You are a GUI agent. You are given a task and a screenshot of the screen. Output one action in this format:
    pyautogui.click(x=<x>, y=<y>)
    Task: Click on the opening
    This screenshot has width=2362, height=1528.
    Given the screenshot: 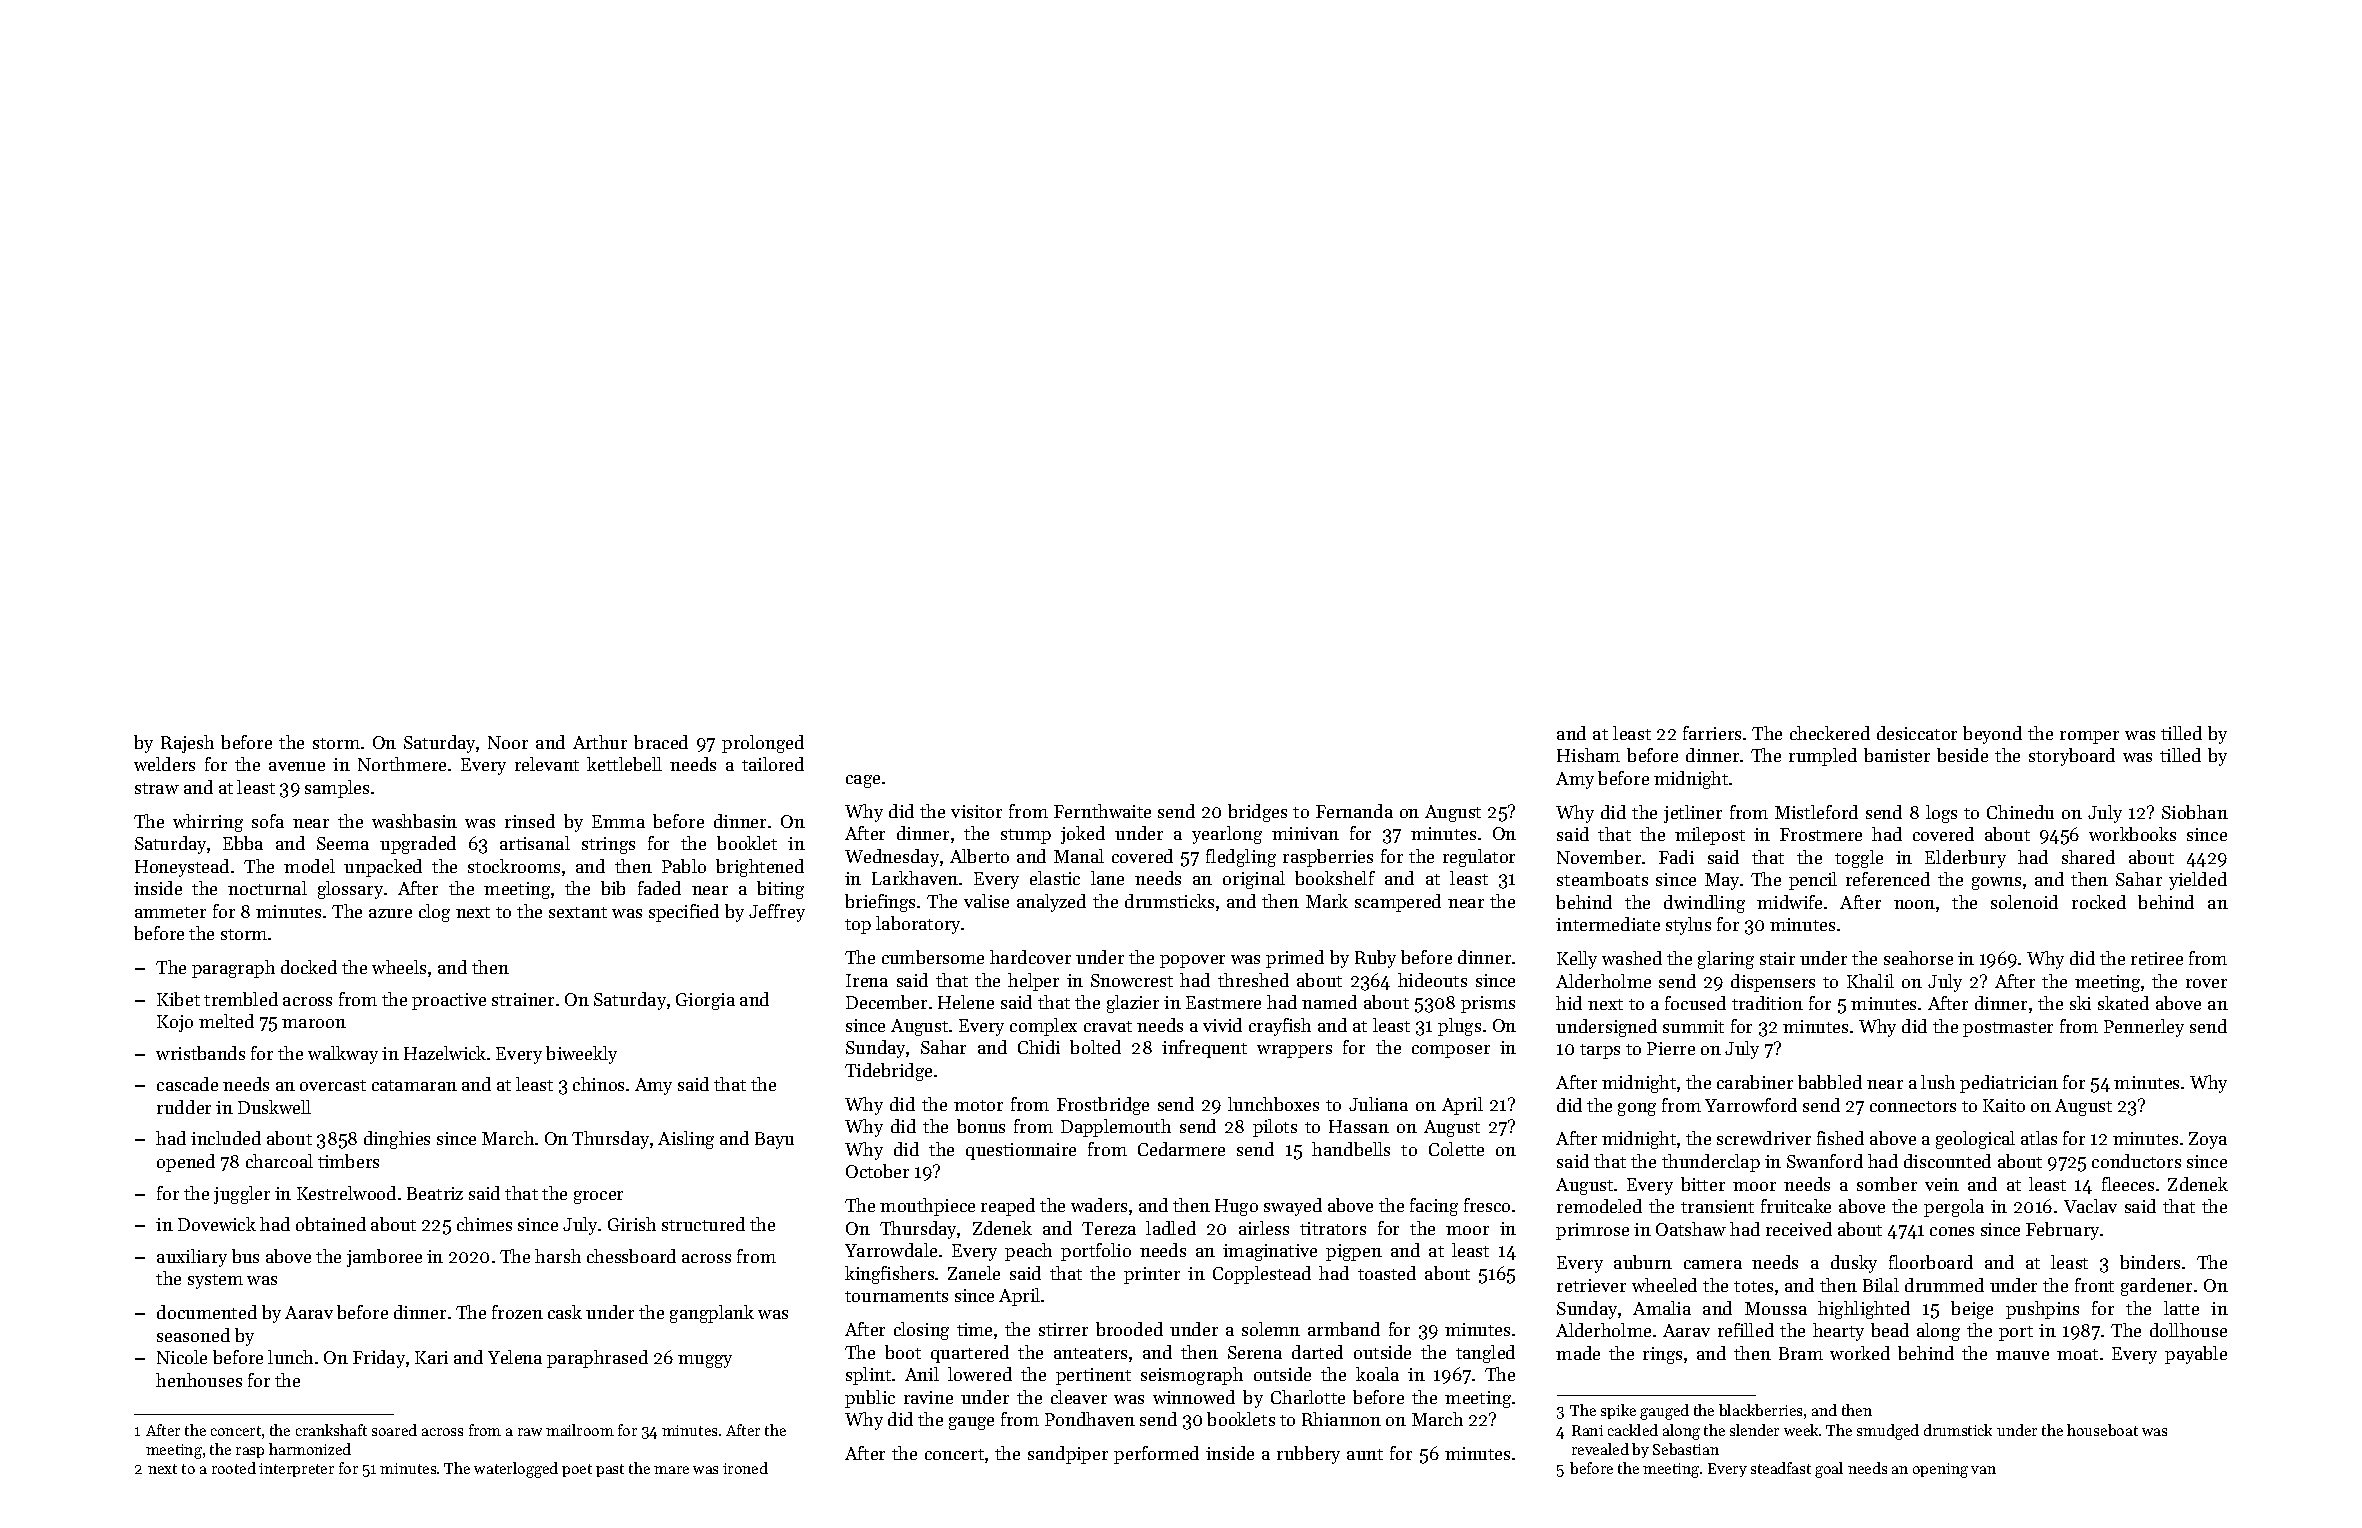 What is the action you would take?
    pyautogui.click(x=1940, y=1470)
